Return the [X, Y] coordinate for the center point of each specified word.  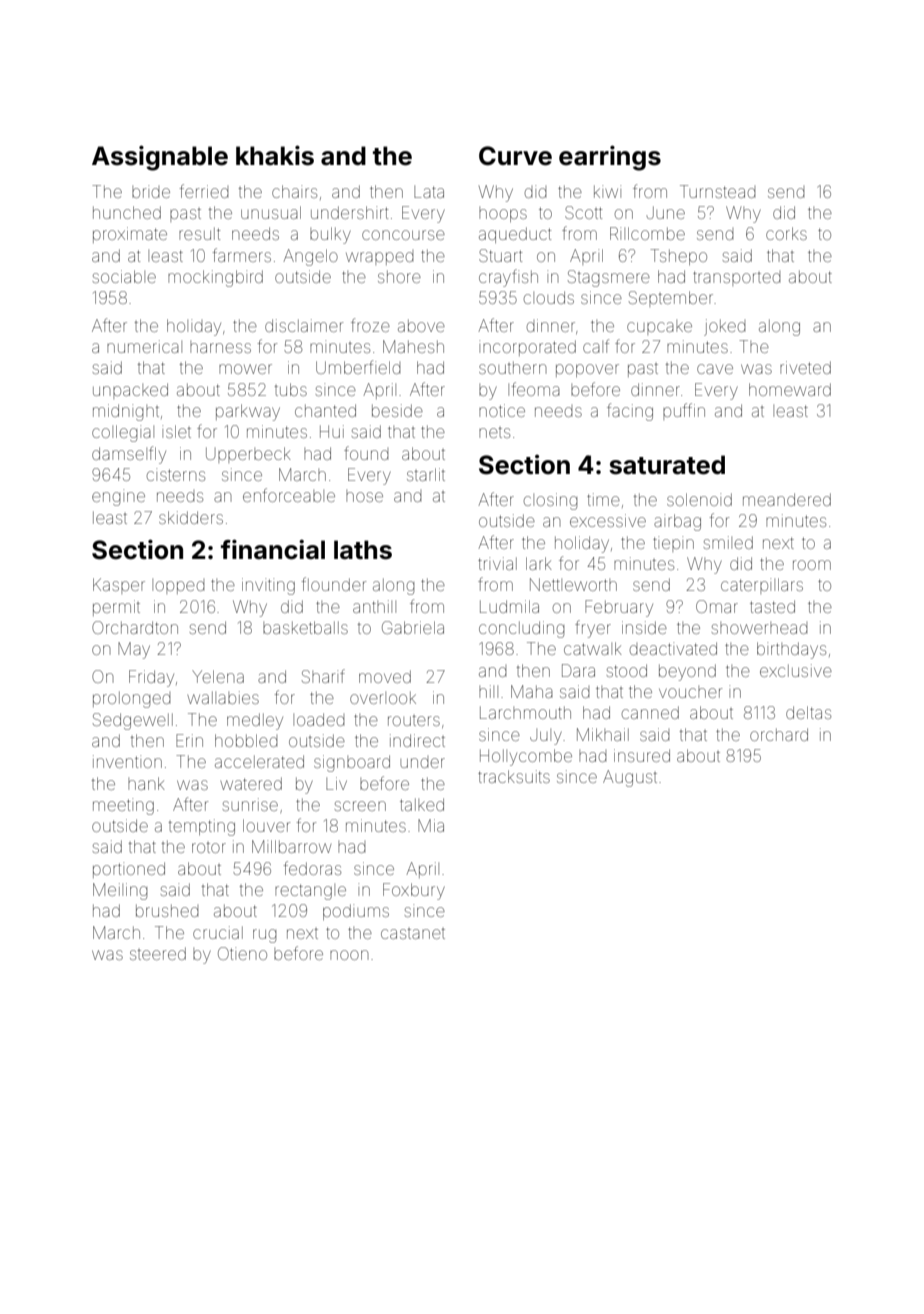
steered [158, 953]
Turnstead [718, 191]
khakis [275, 155]
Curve [515, 156]
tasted [772, 606]
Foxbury [414, 891]
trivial [497, 563]
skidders [191, 517]
